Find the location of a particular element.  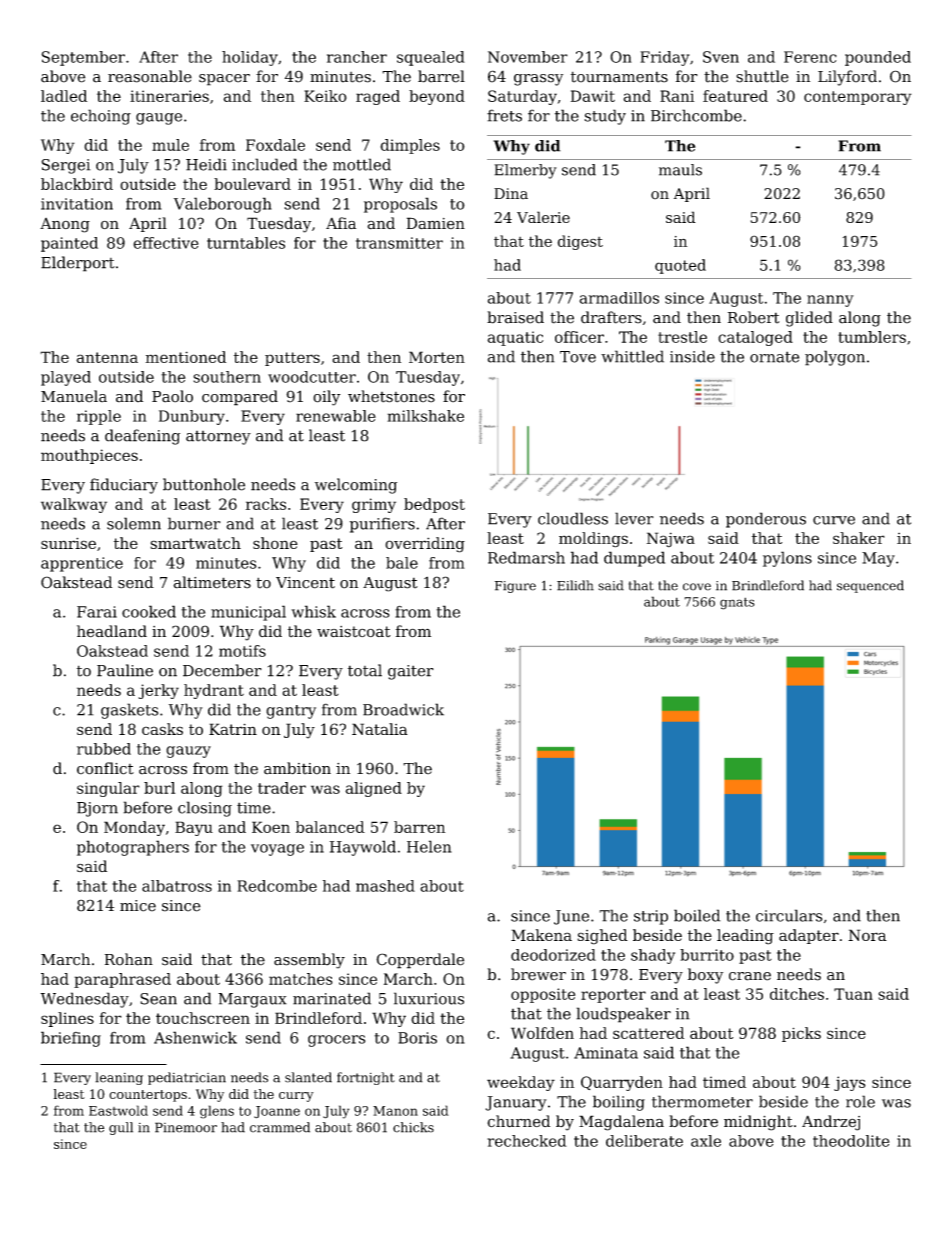

squealed is located at coordinates (431, 58).
